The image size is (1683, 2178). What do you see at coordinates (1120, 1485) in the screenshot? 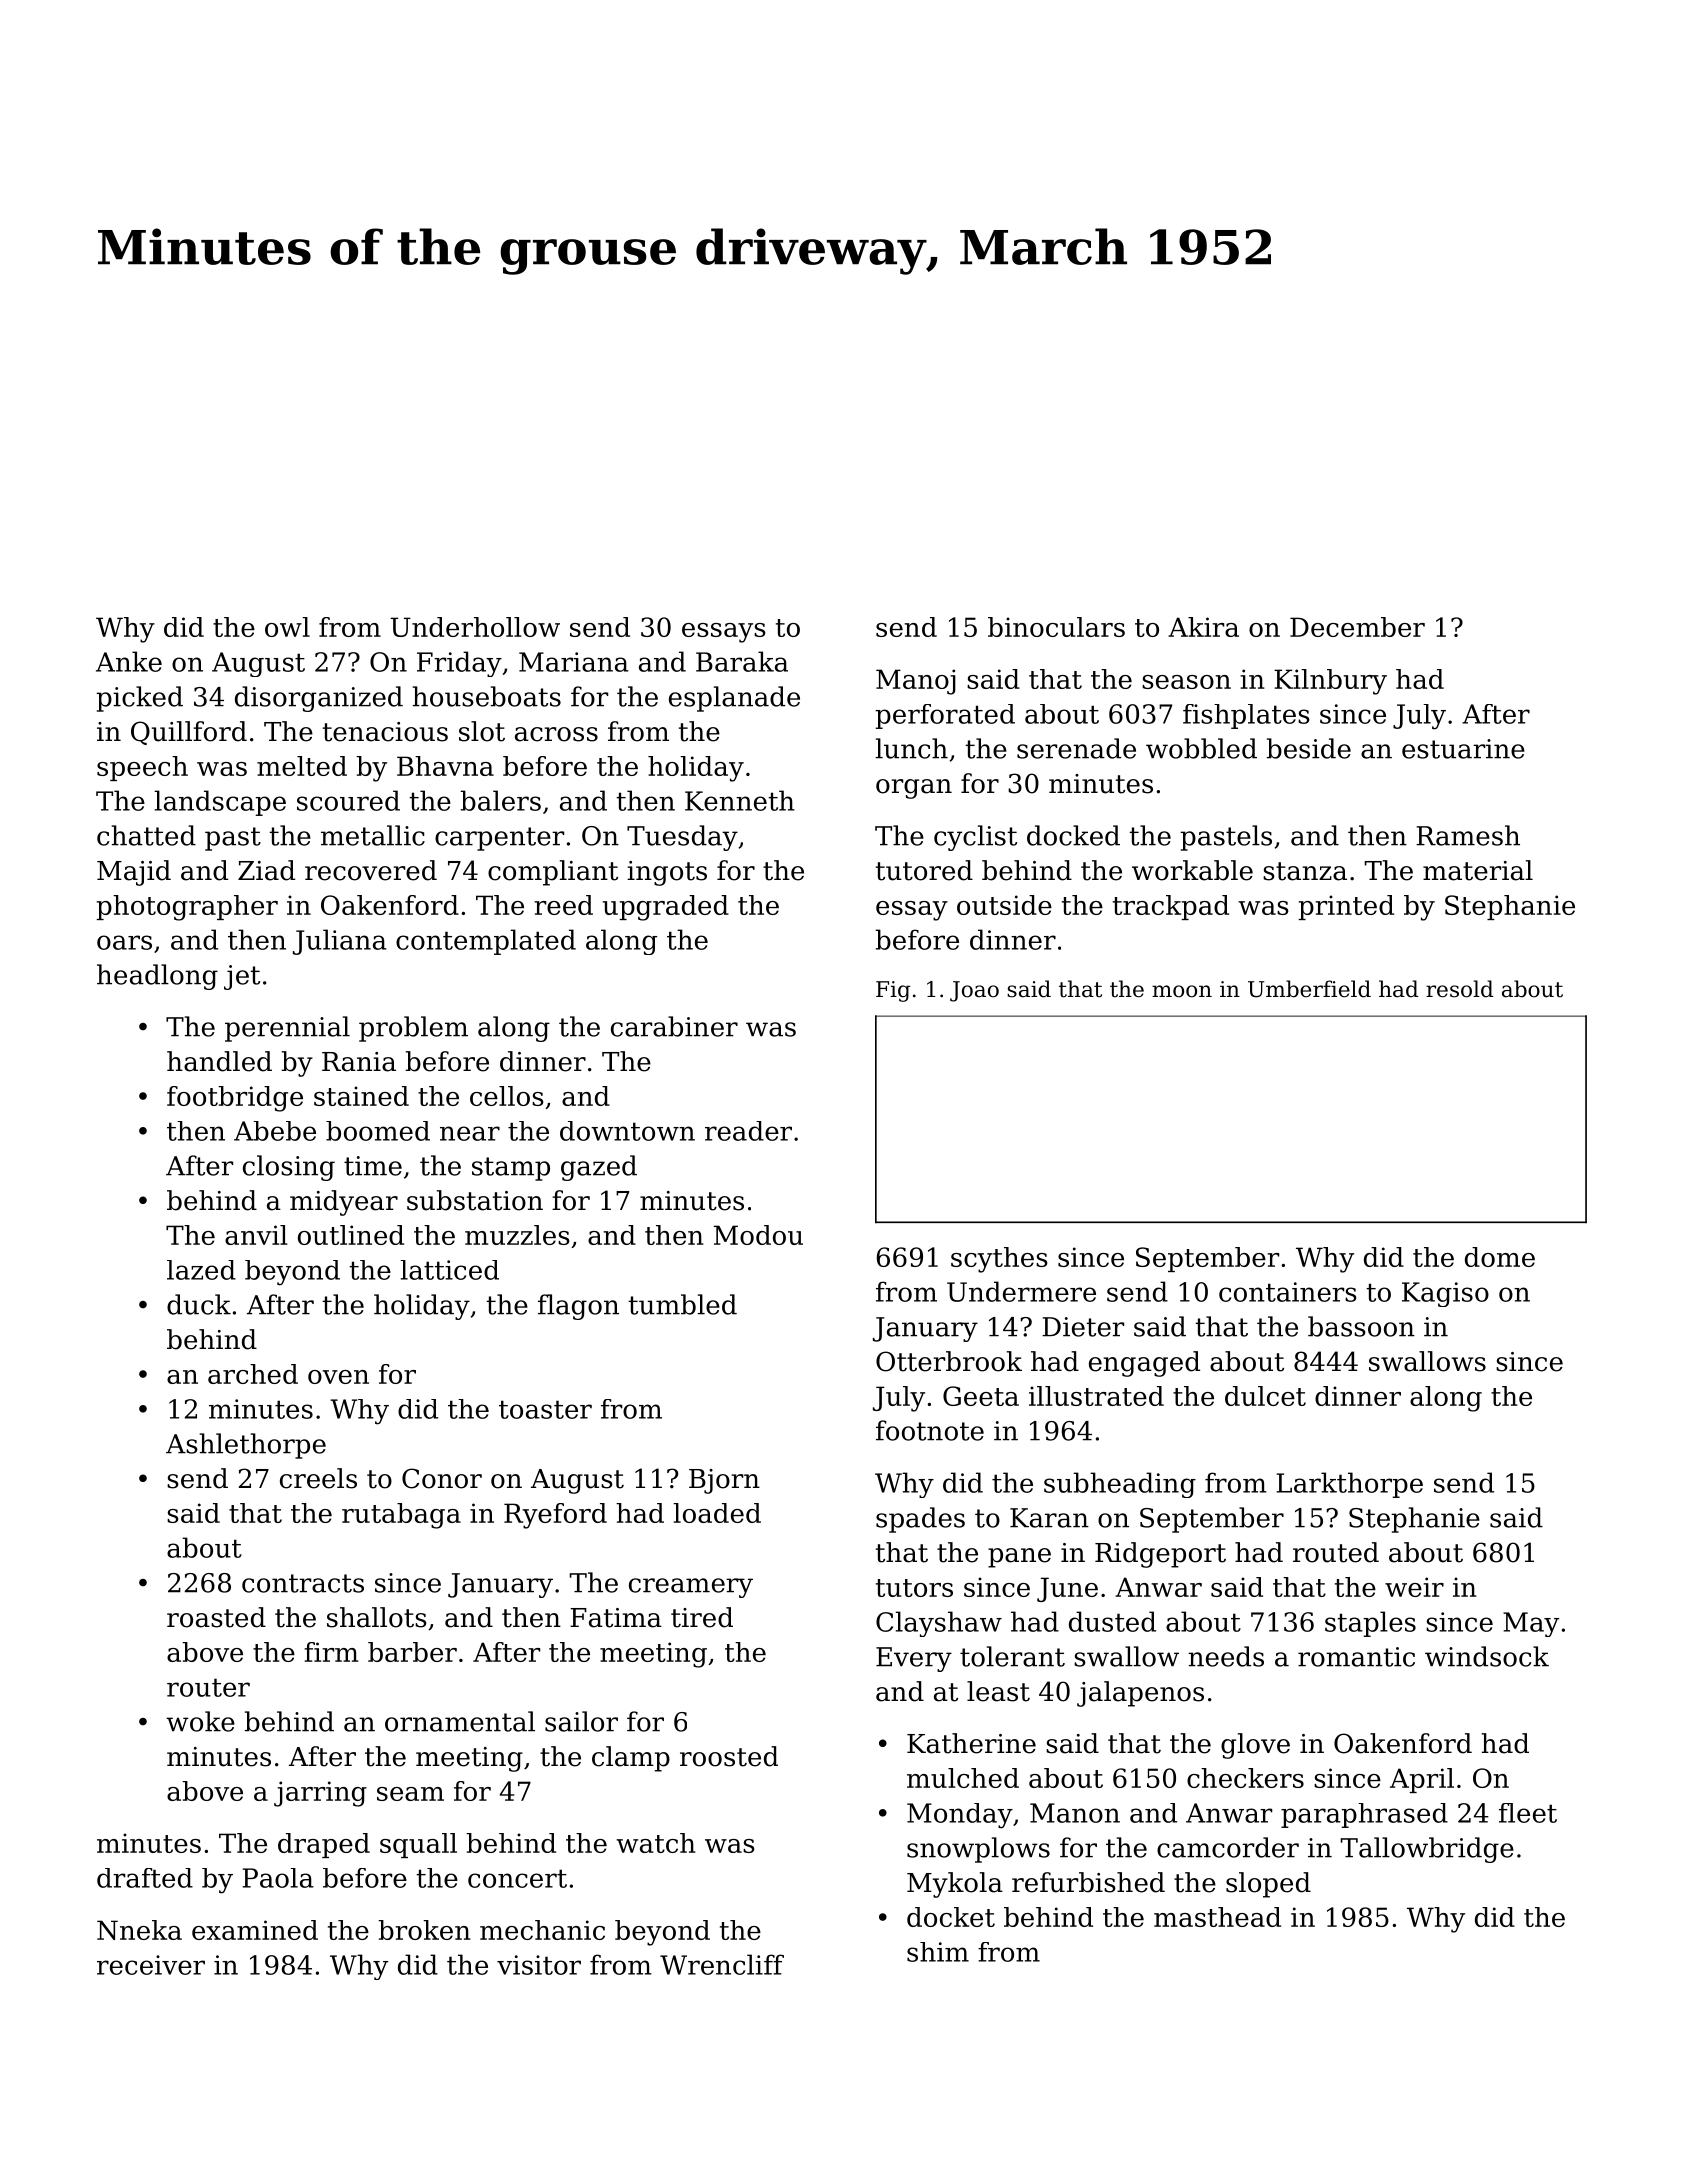
I see `subheading` at bounding box center [1120, 1485].
